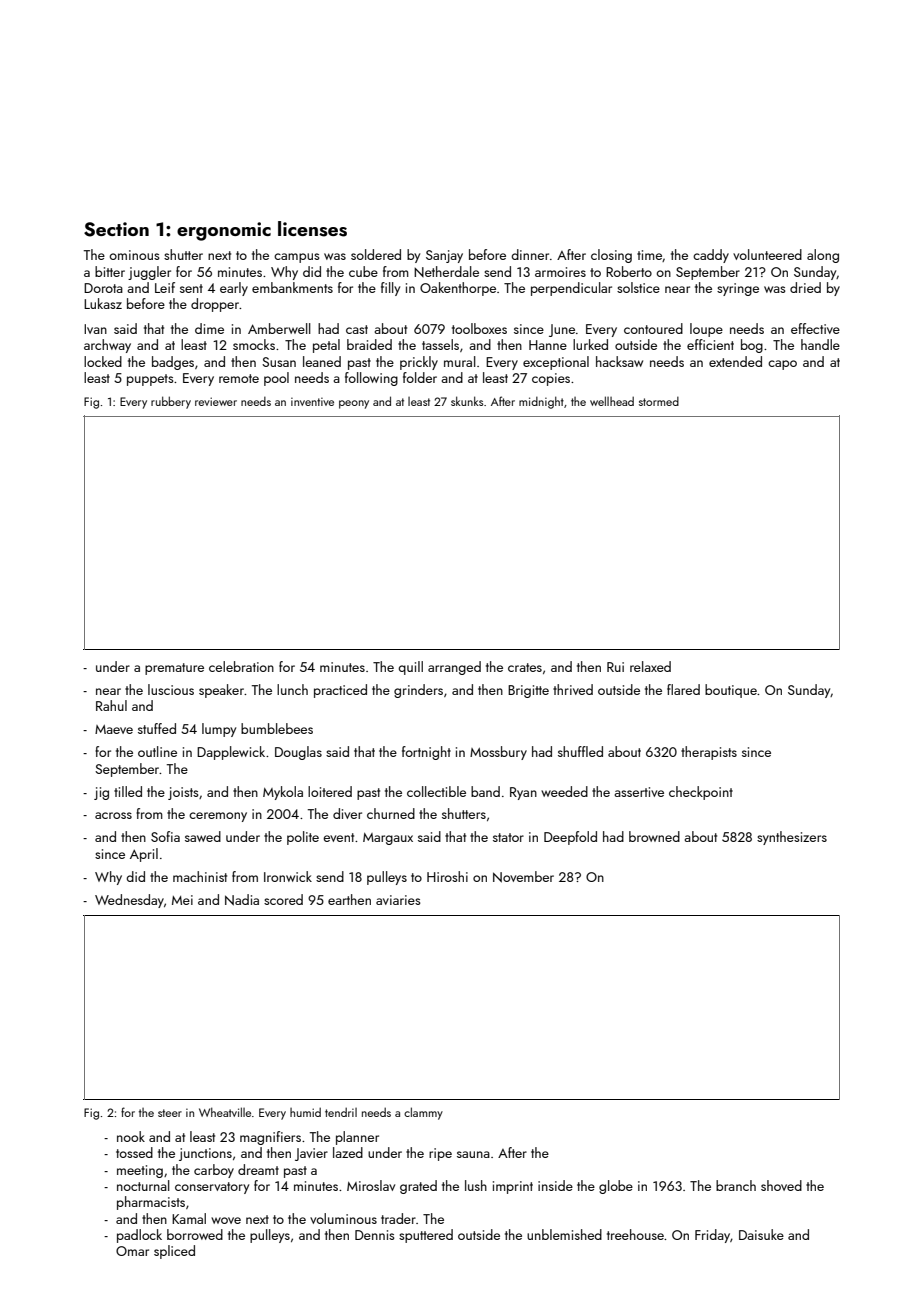  I want to click on Wednesday, so click(129, 901).
